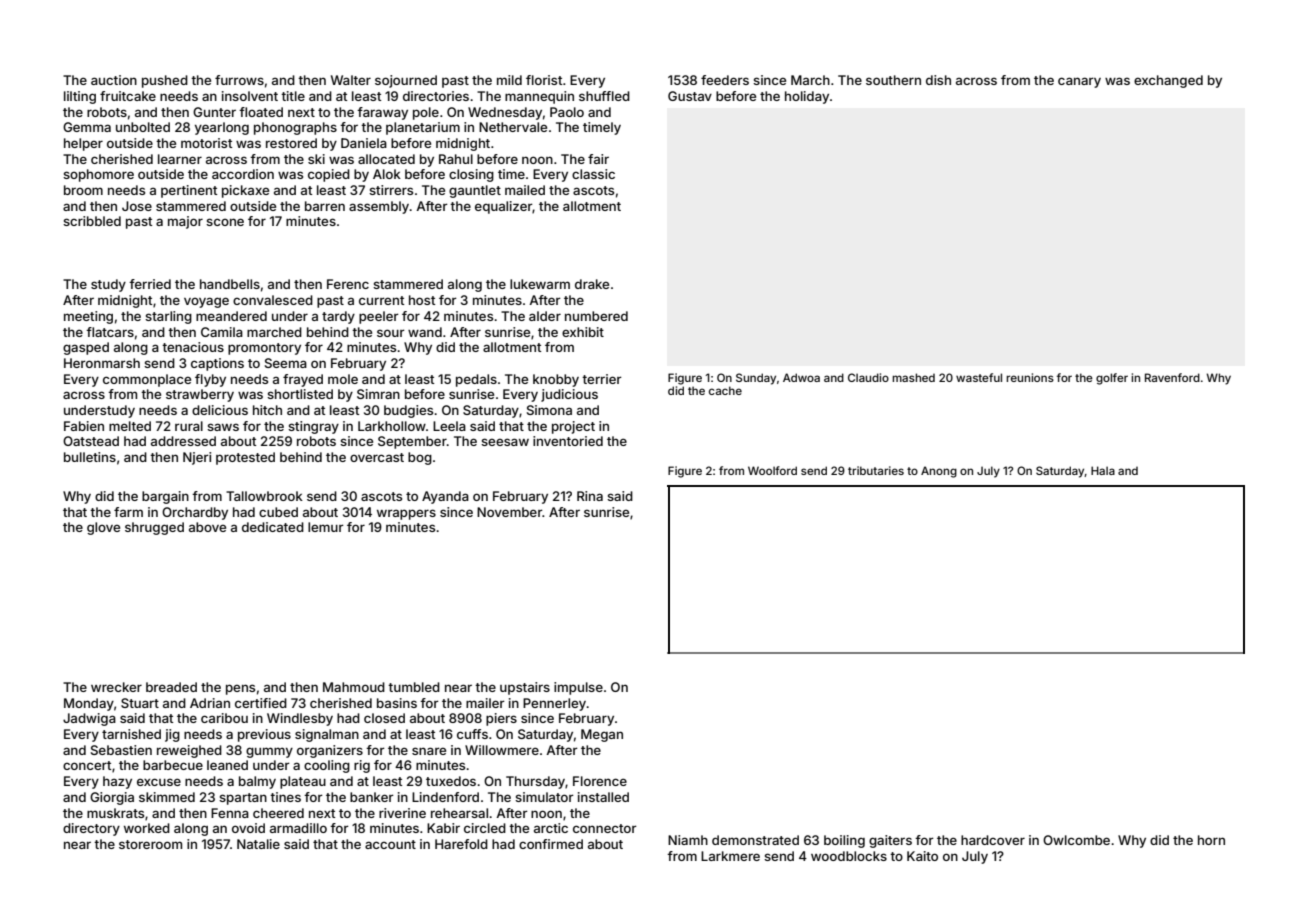 The image size is (1308, 924). I want to click on Kaito, so click(922, 856).
